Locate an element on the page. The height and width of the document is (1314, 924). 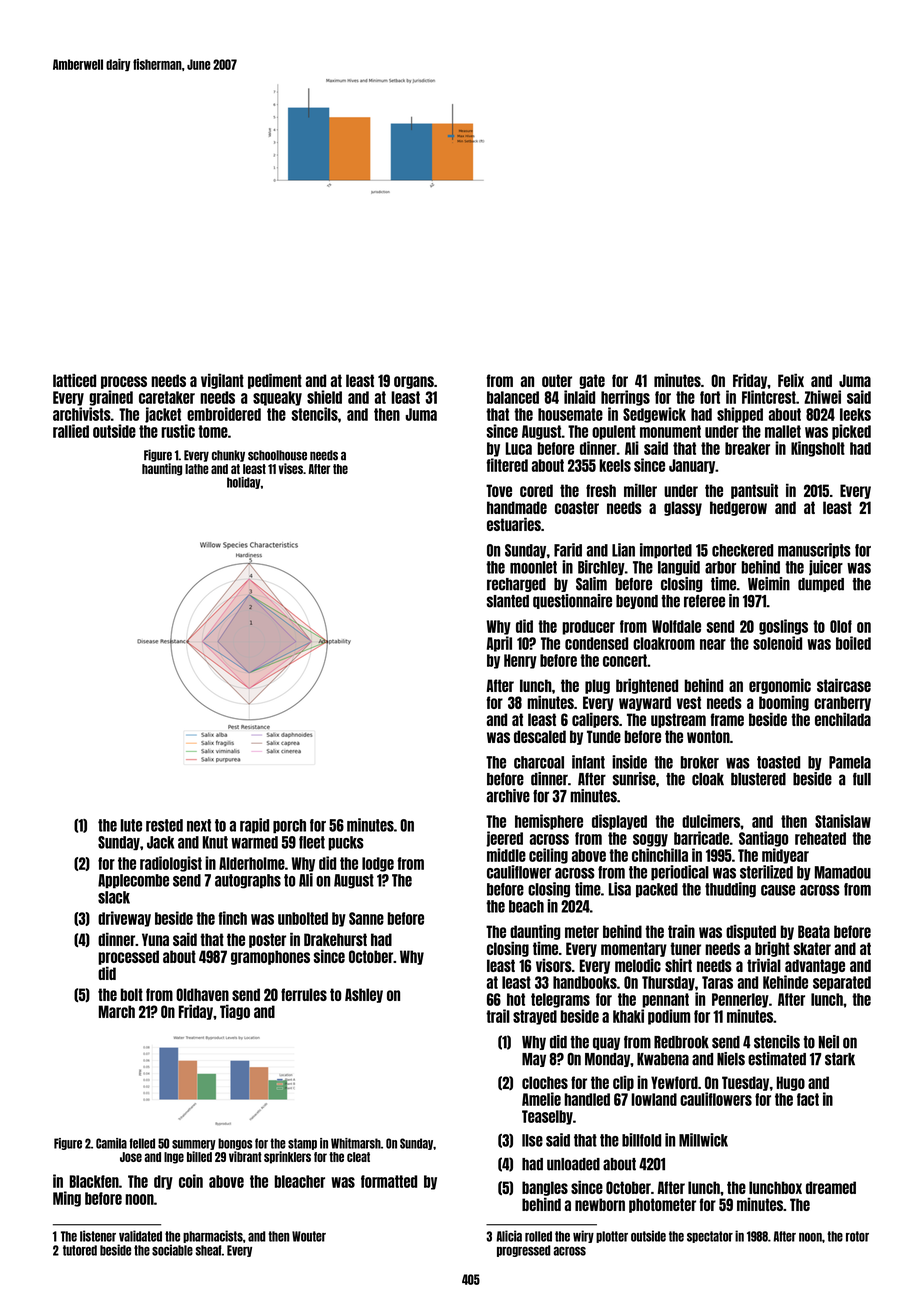
Sedgewick is located at coordinates (654, 415).
